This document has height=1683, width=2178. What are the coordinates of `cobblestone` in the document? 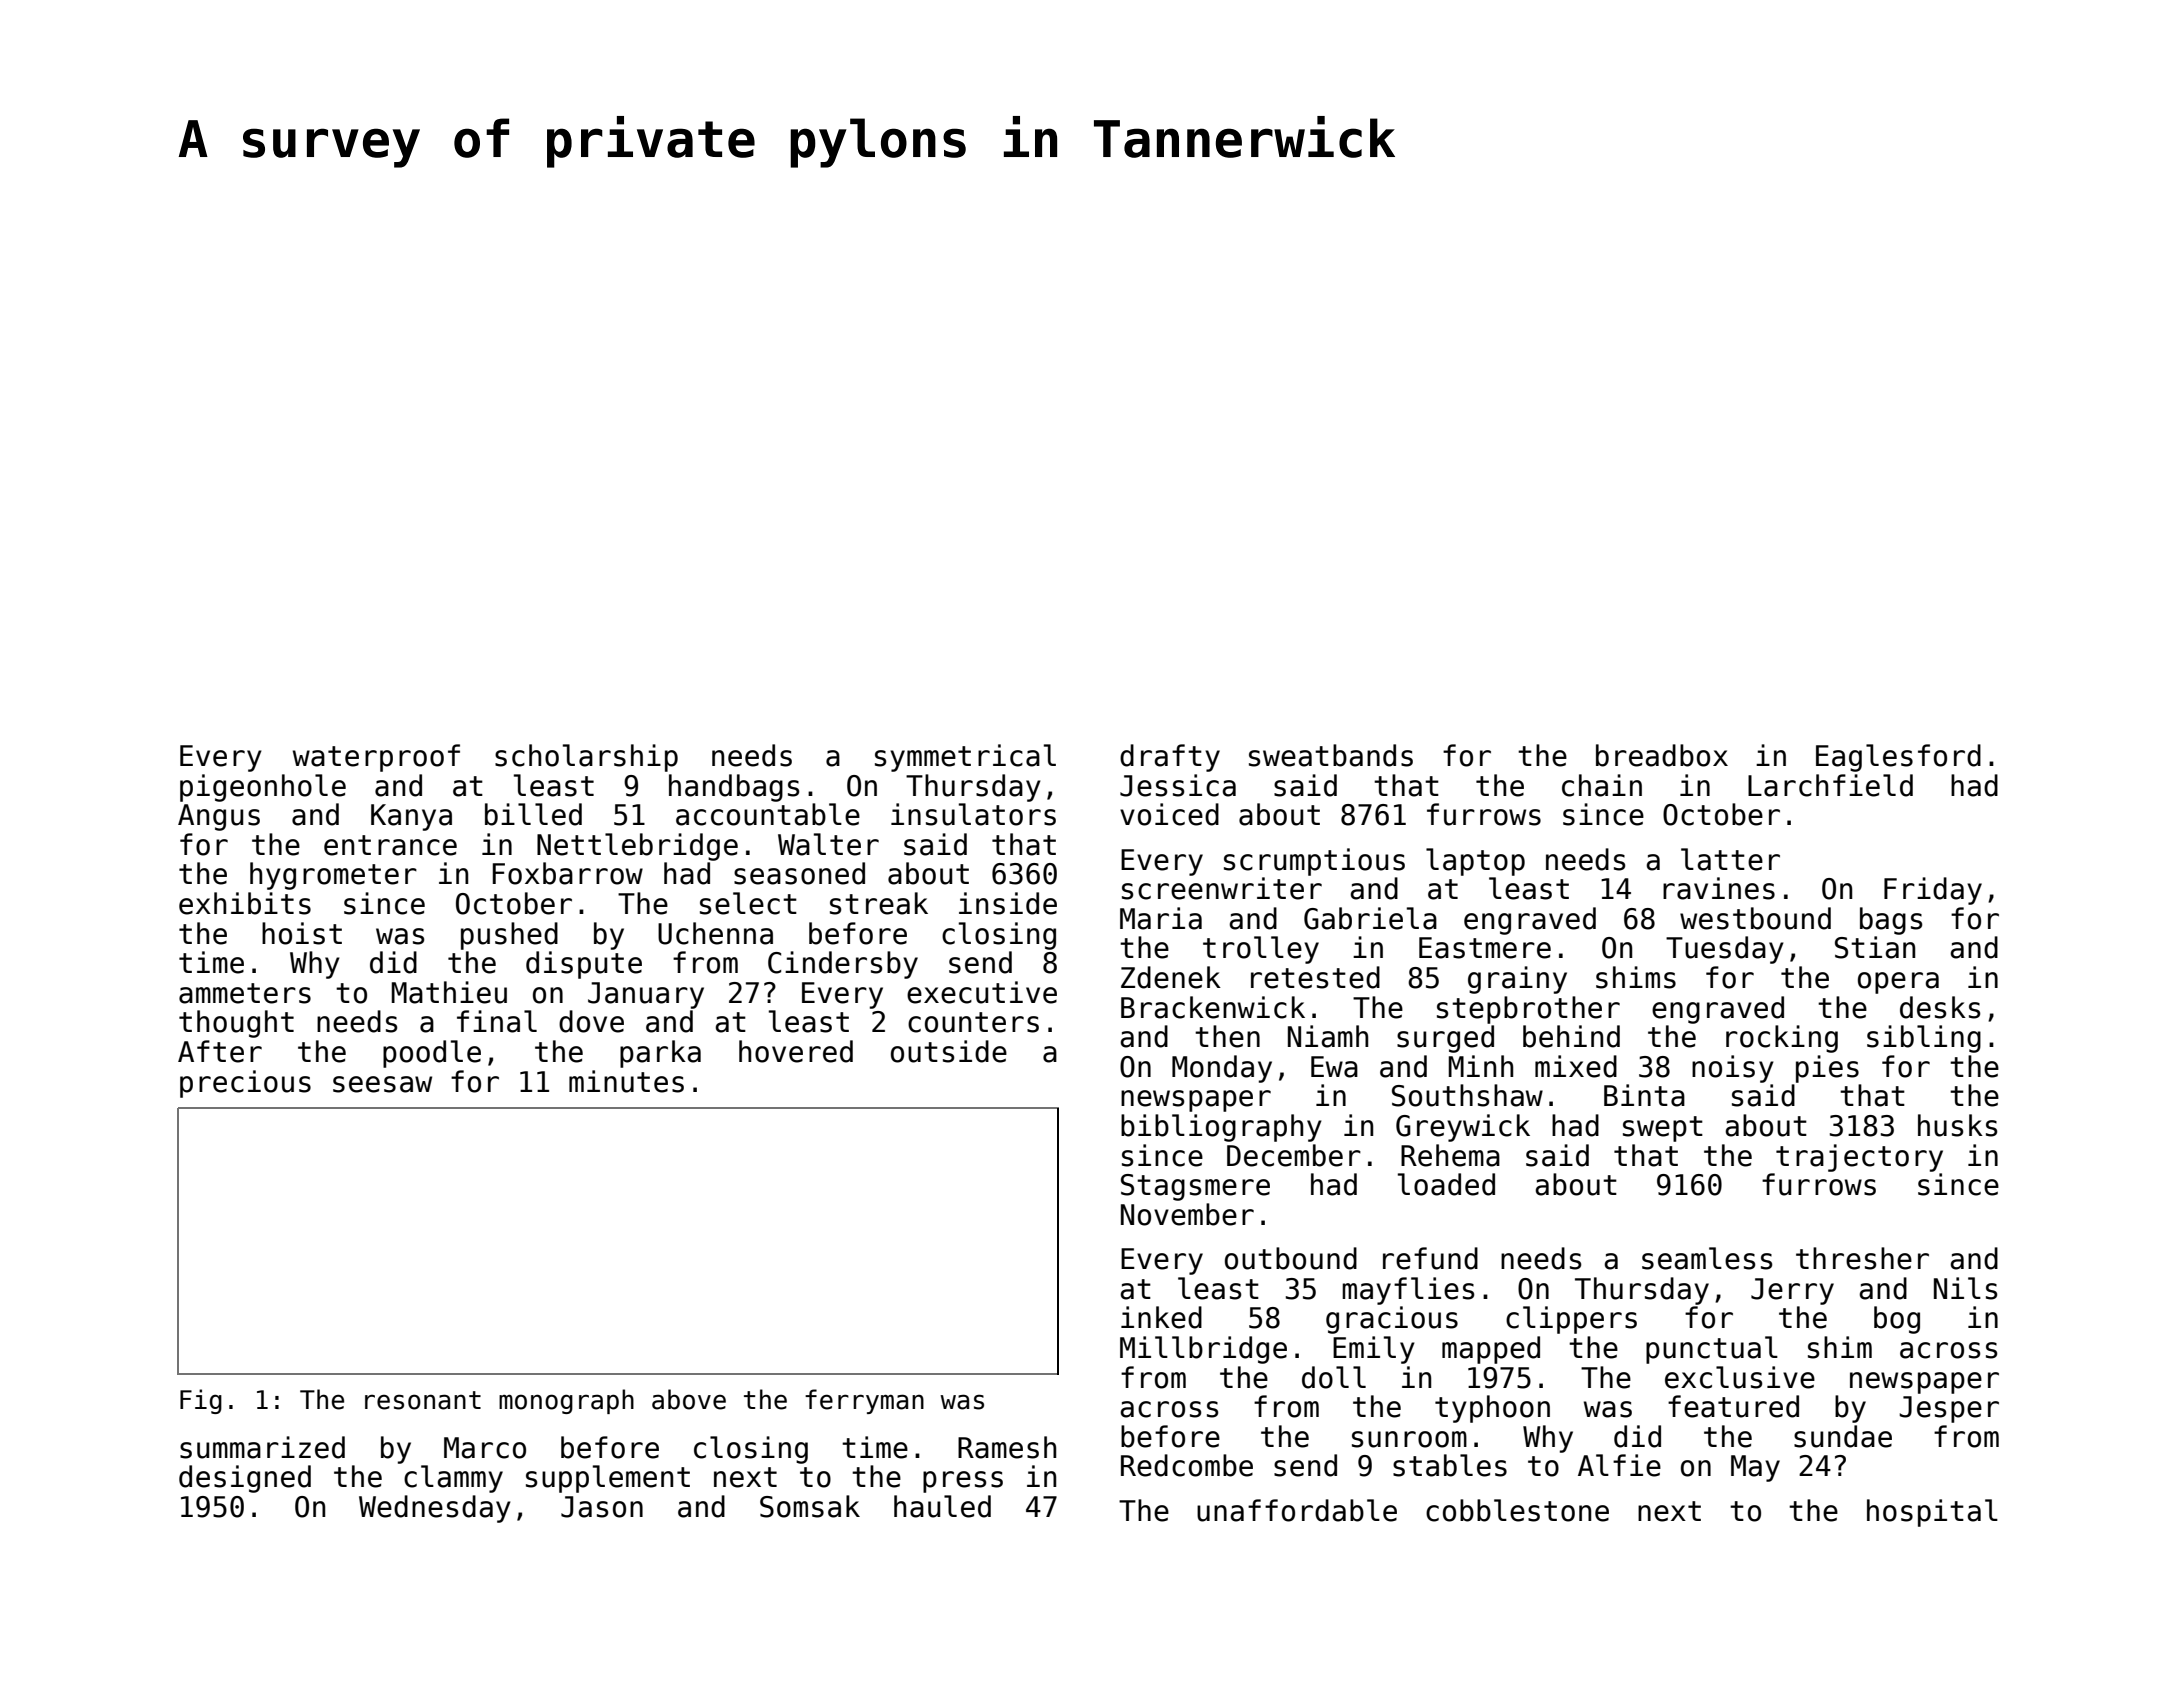 It's located at (1517, 1510).
